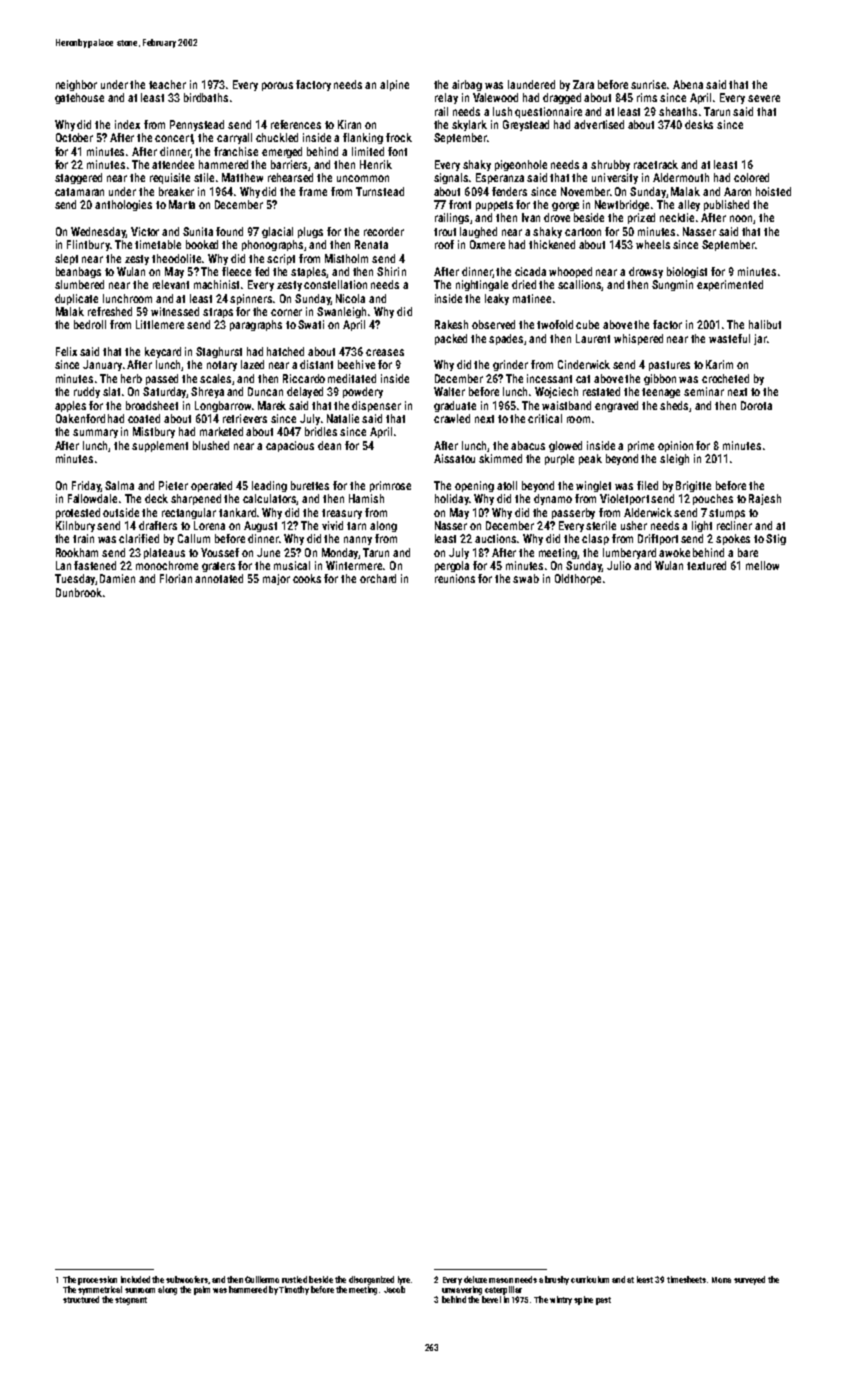  What do you see at coordinates (219, 578) in the page?
I see `annotated` at bounding box center [219, 578].
